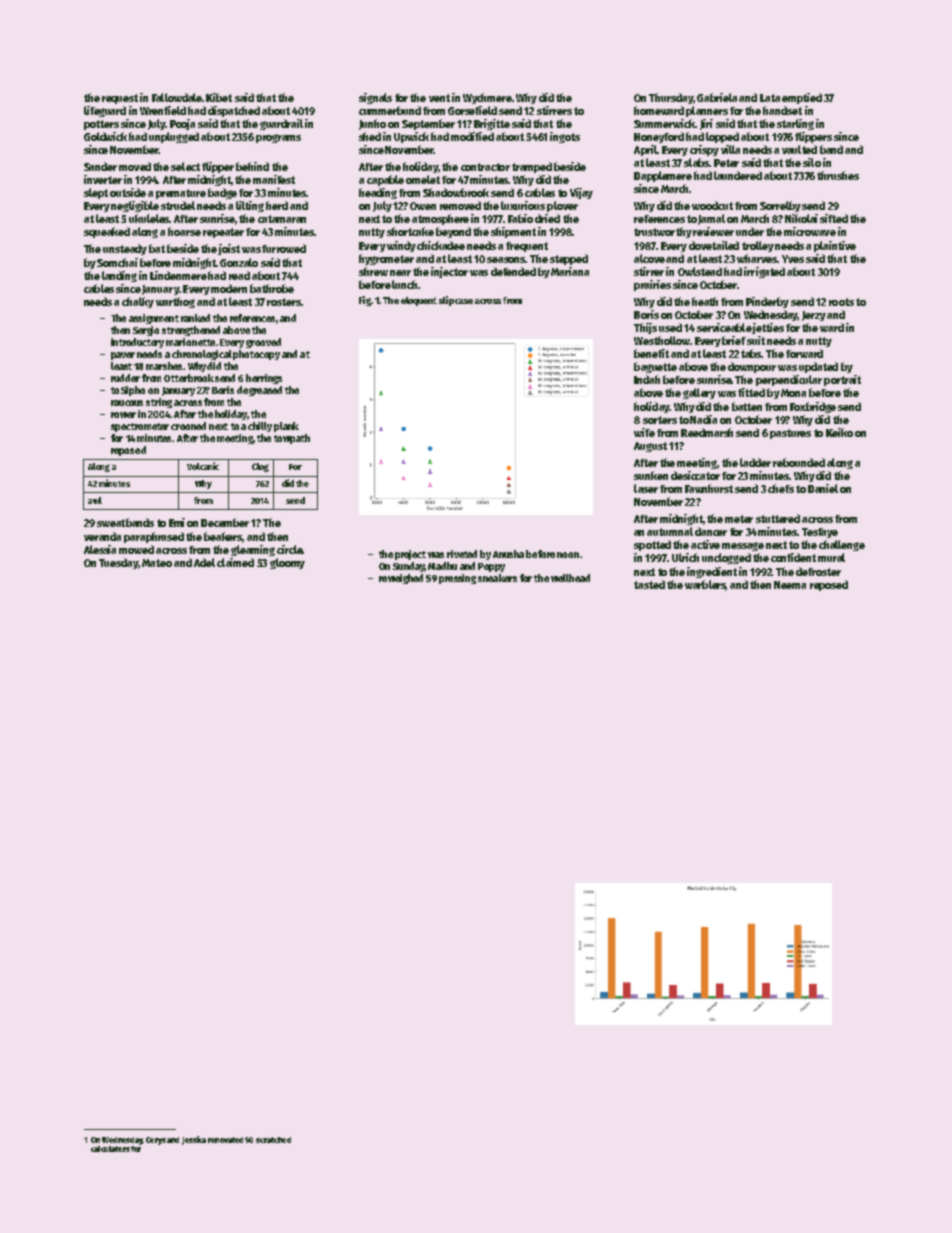  What do you see at coordinates (802, 98) in the image?
I see `emptied` at bounding box center [802, 98].
